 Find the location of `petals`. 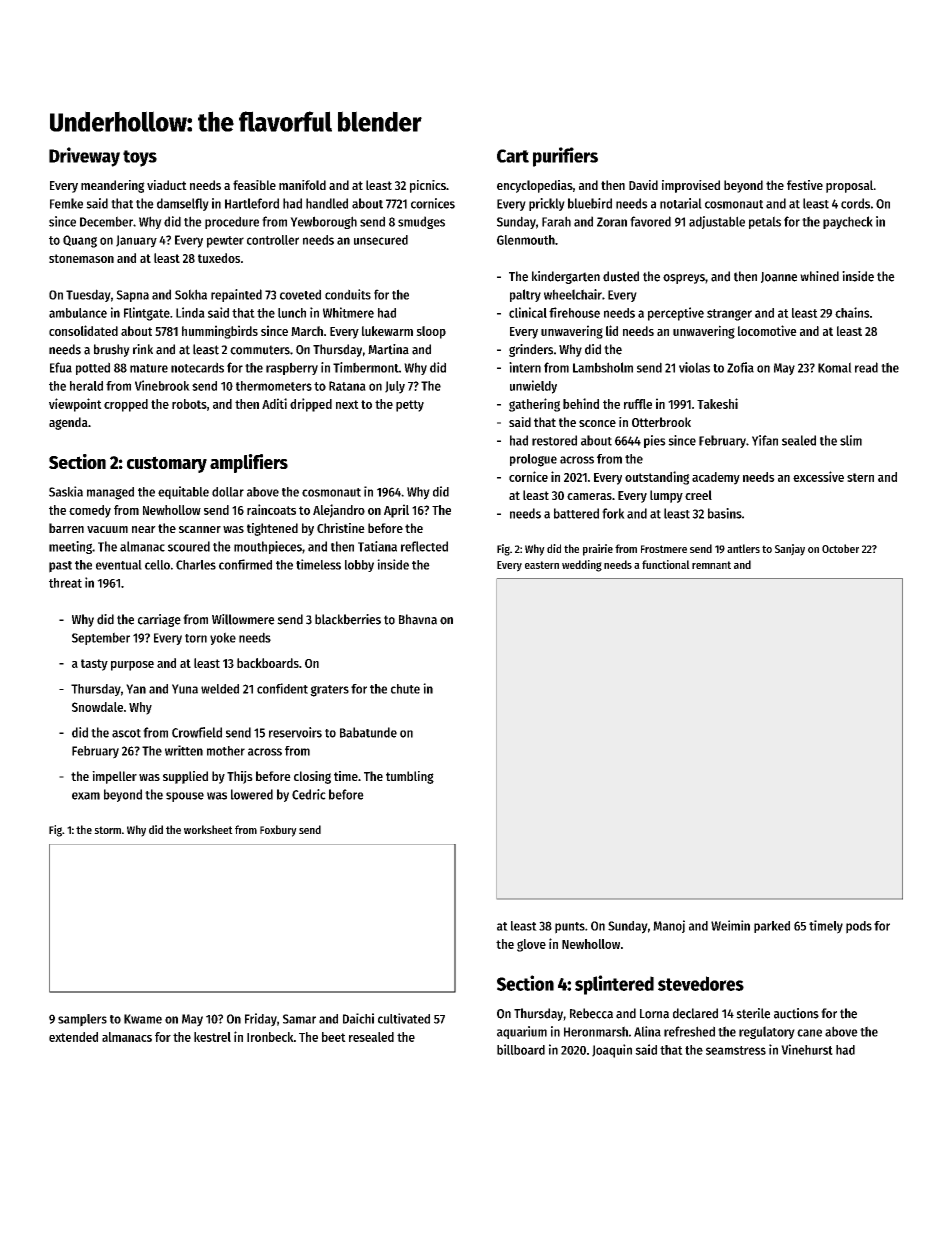

petals is located at coordinates (765, 222).
